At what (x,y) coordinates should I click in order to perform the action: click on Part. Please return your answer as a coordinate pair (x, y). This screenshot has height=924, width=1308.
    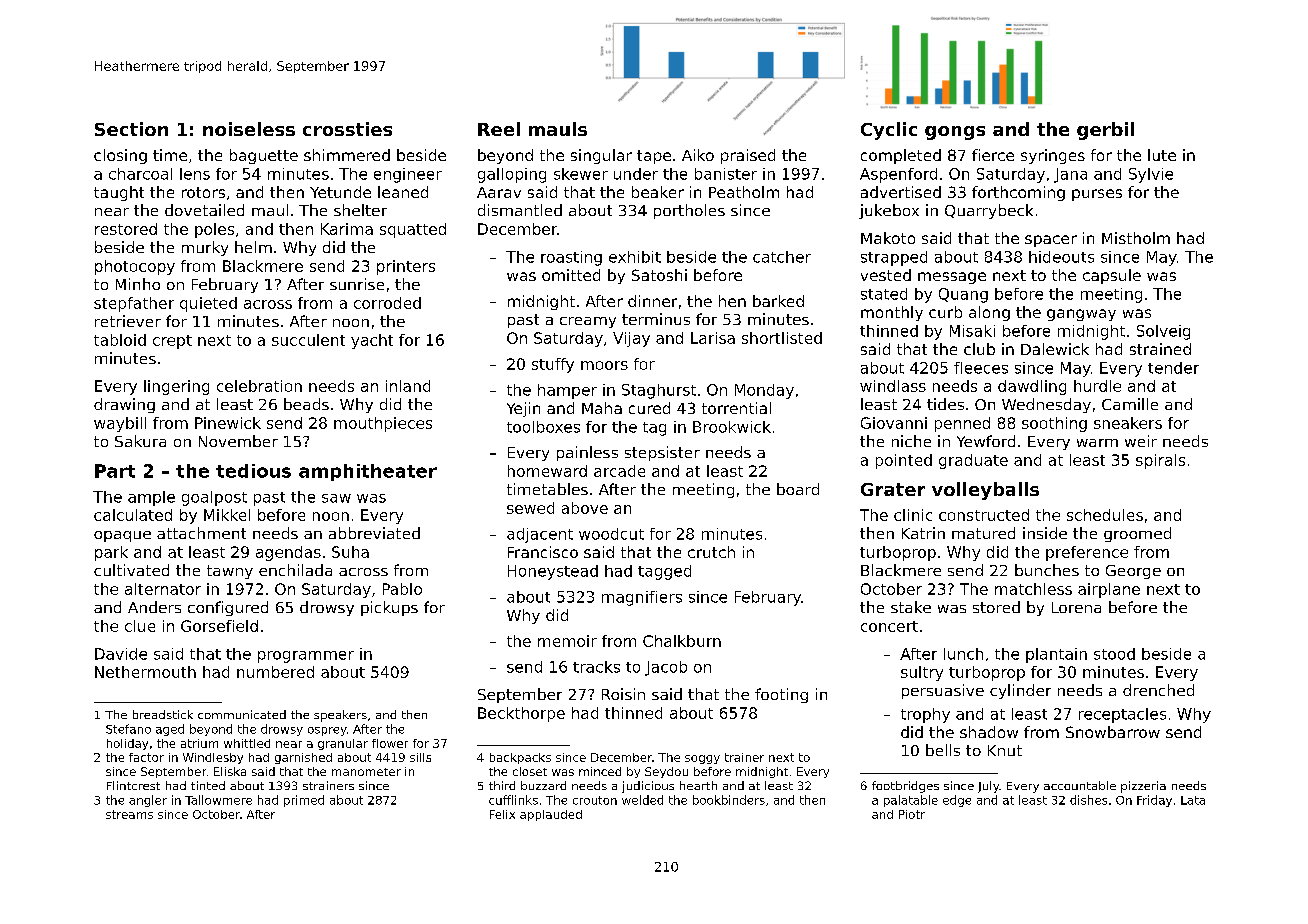
    Looking at the image, I should click on (115, 471).
